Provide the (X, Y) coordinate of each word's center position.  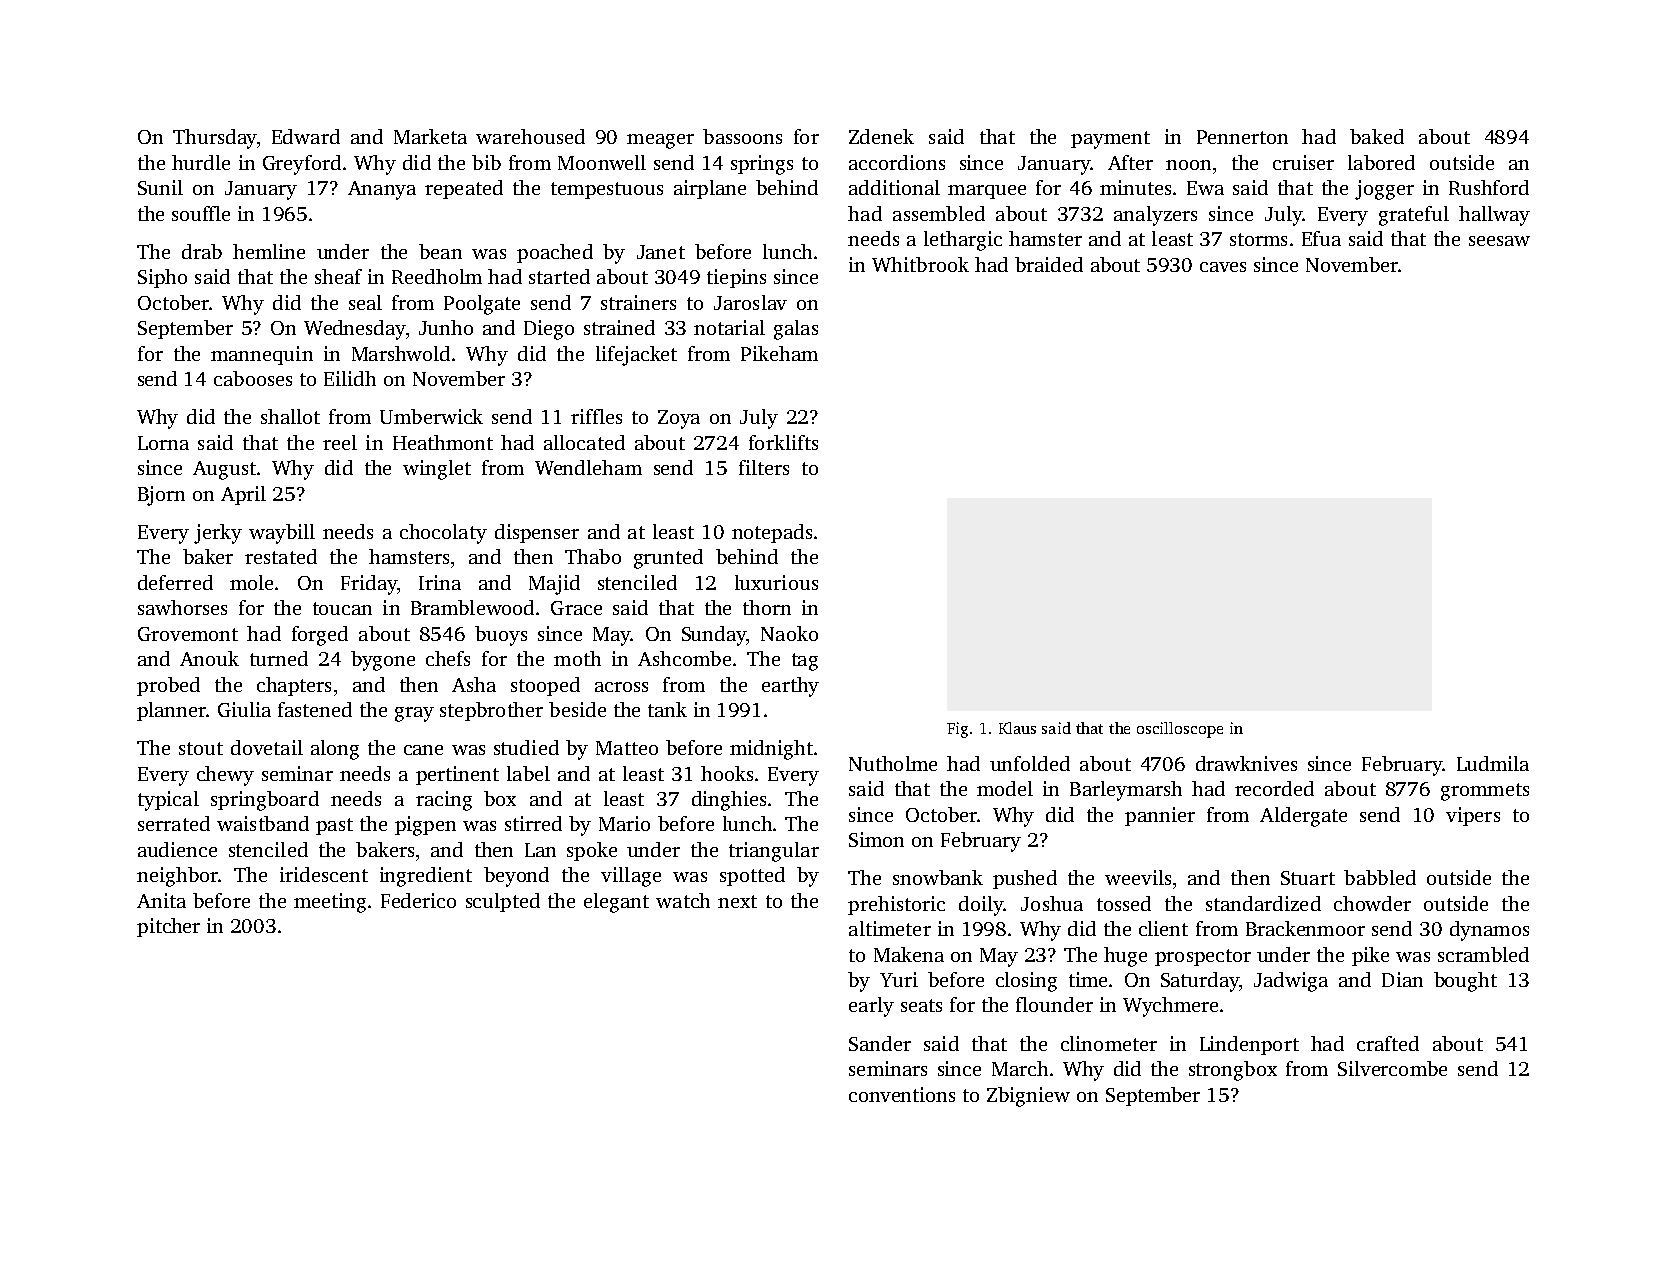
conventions (902, 1094)
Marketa (430, 136)
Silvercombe (1392, 1068)
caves (1223, 267)
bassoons (742, 136)
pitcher (168, 927)
